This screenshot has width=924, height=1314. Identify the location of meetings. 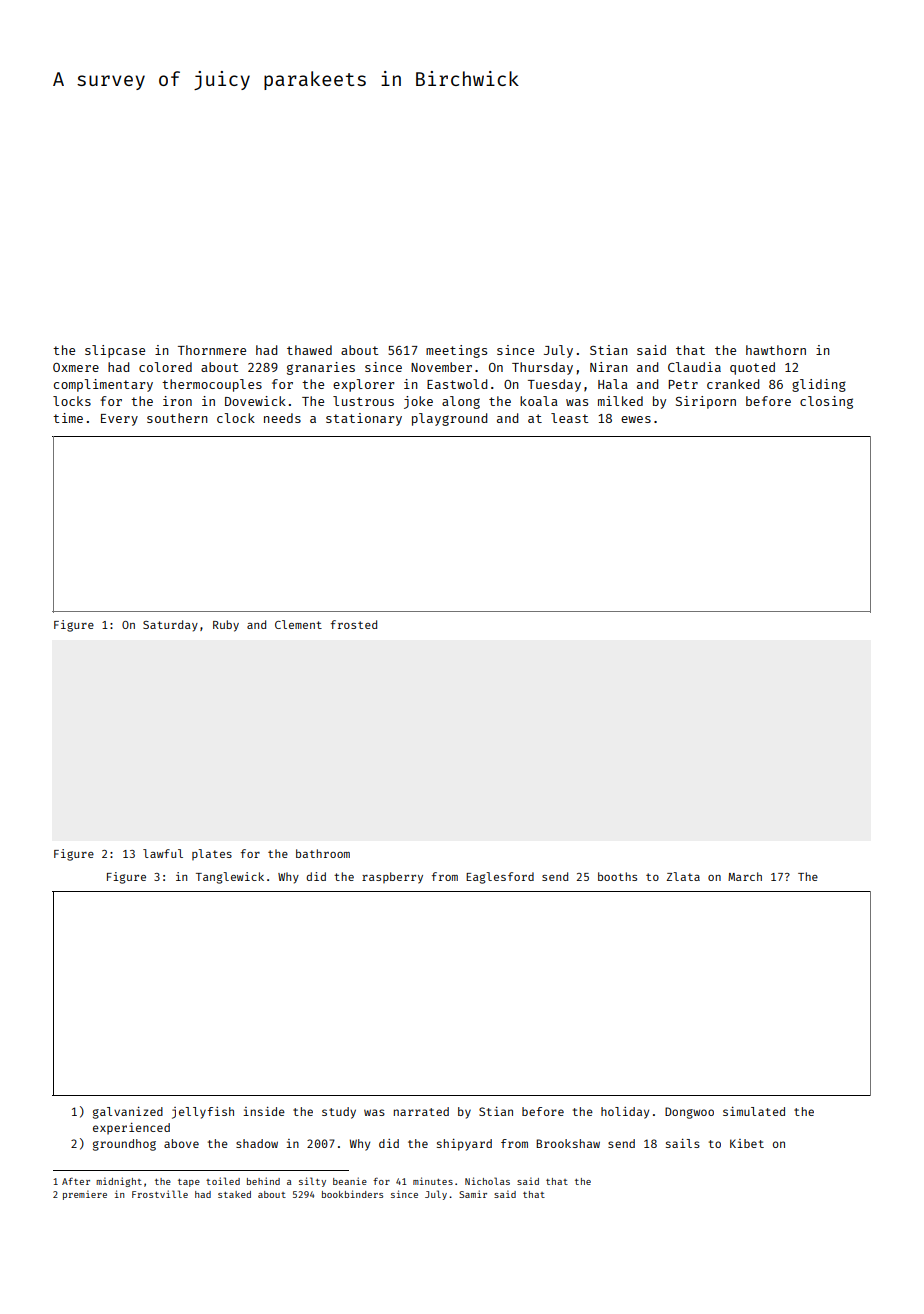
(456, 351).
